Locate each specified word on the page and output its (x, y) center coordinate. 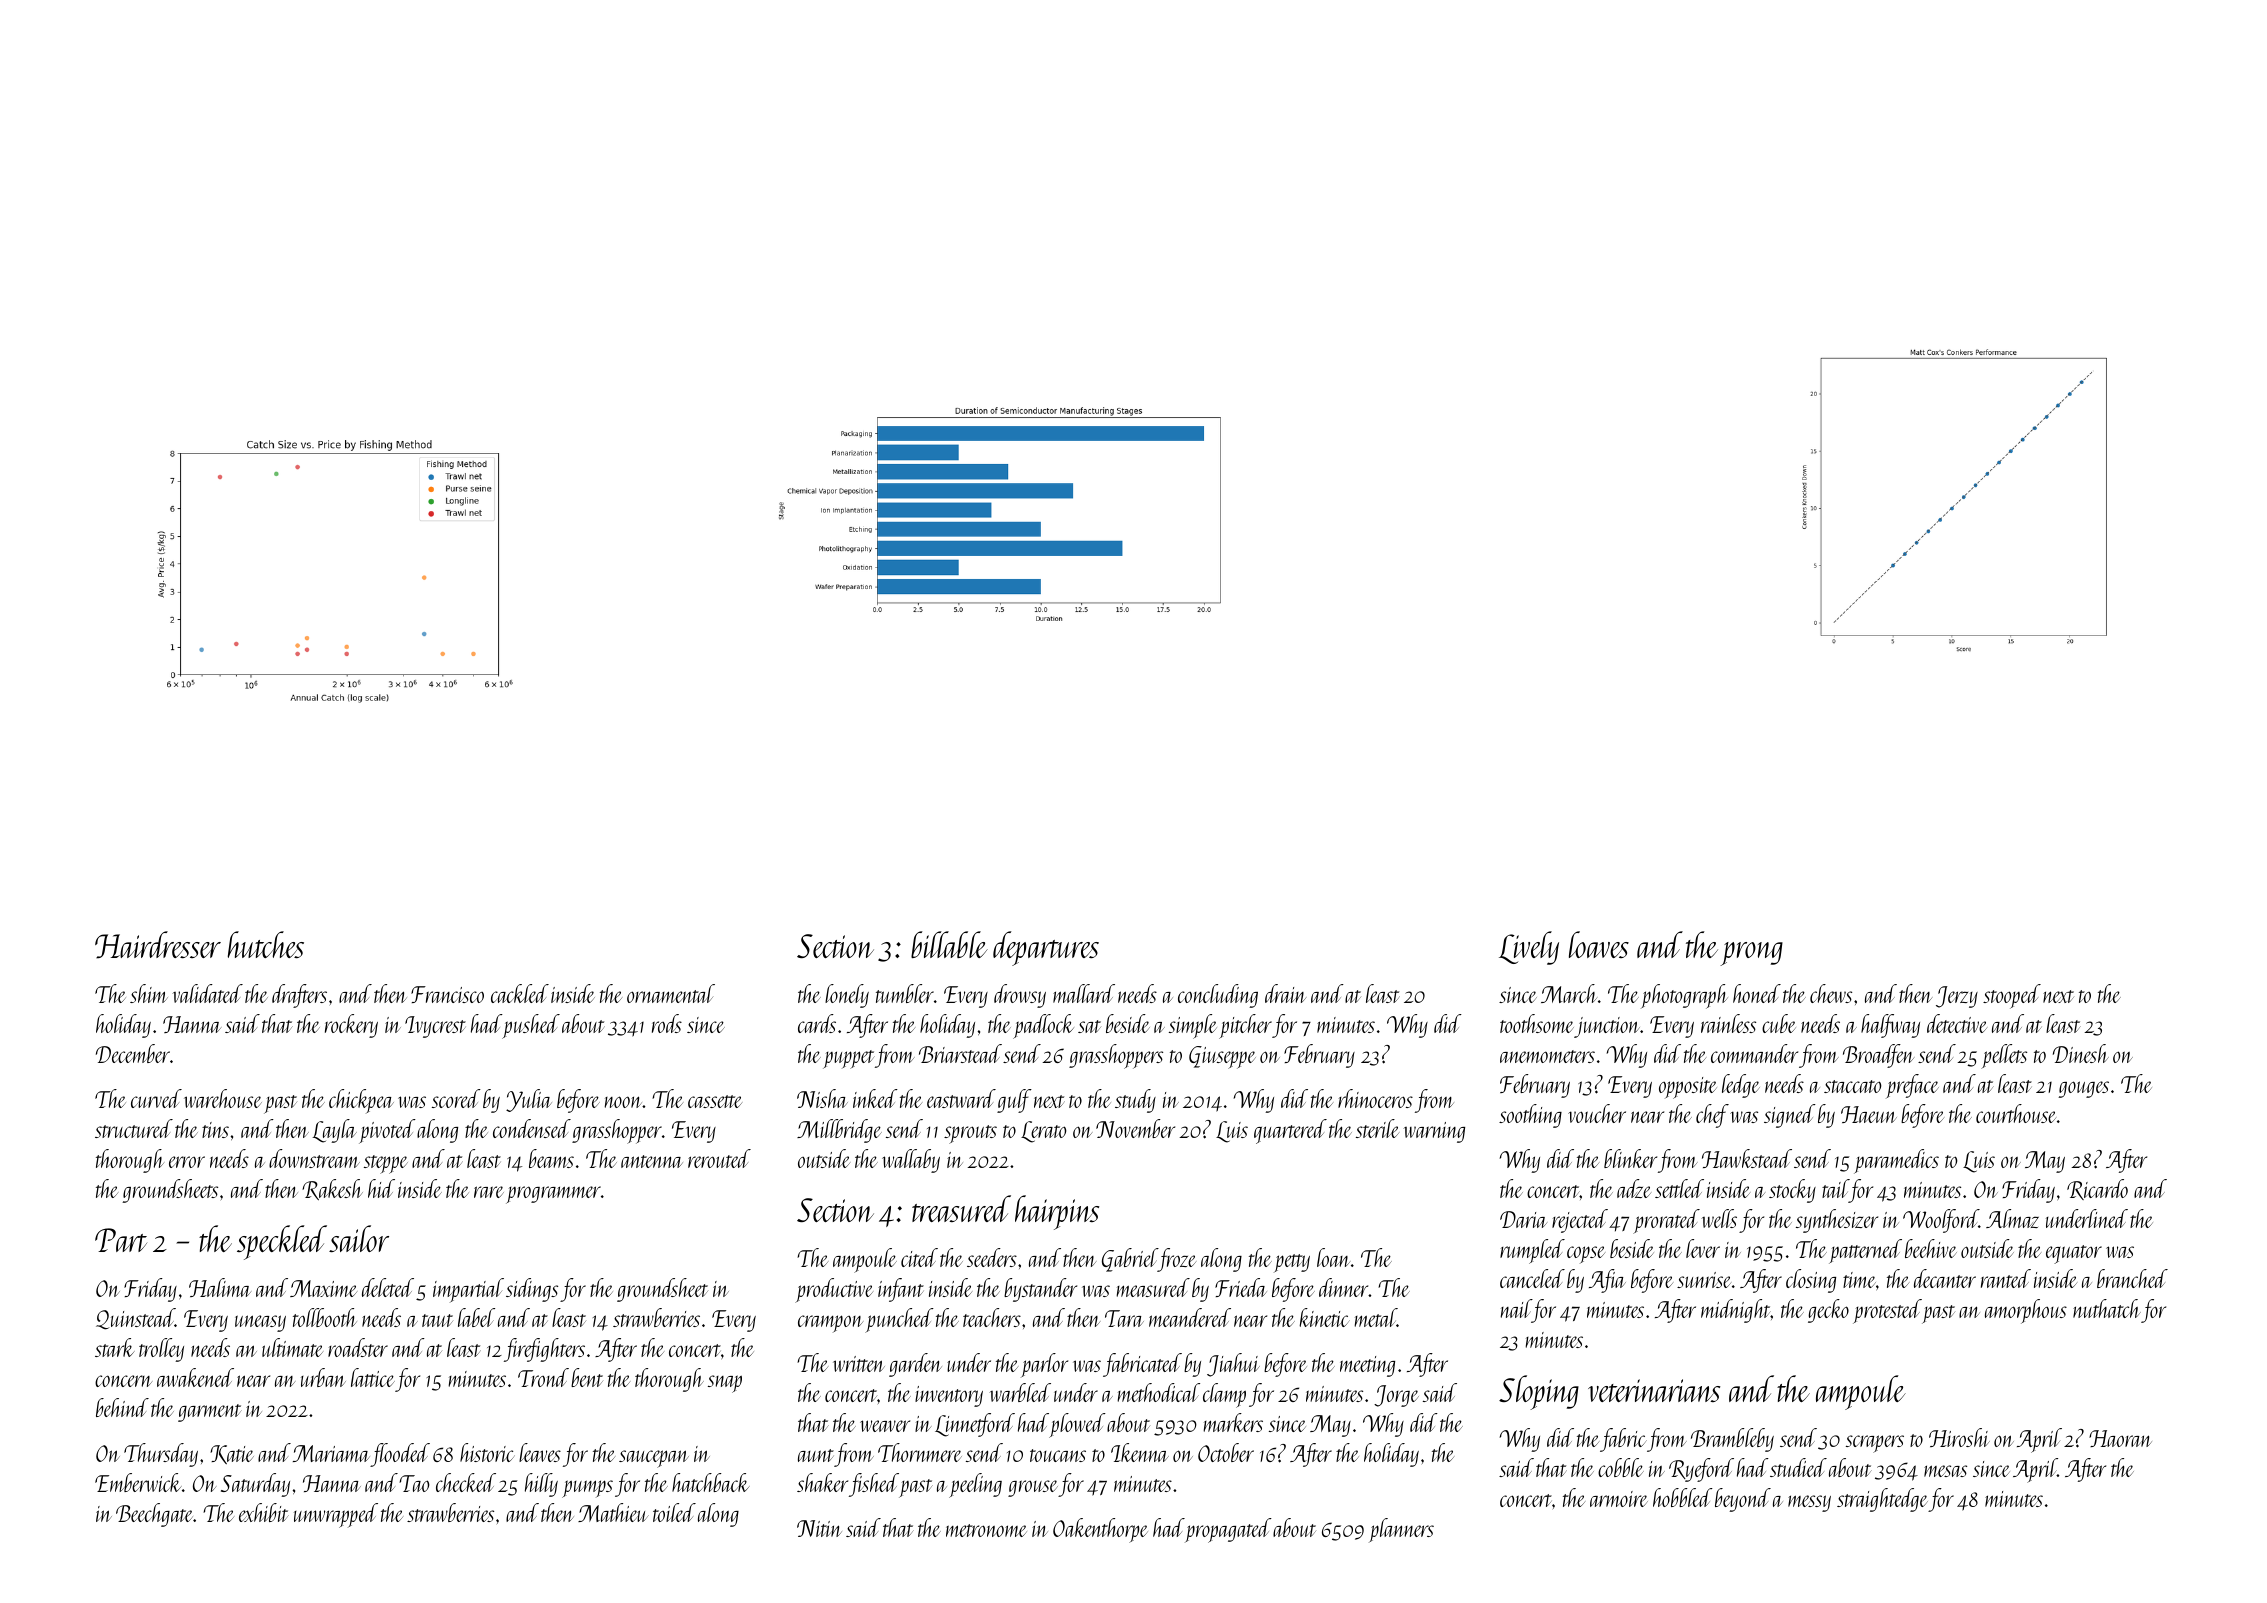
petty (1292, 1263)
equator (2074, 1254)
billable (949, 944)
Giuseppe (1222, 1057)
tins (215, 1130)
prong (1751, 954)
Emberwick (138, 1482)
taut (437, 1320)
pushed (531, 1026)
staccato (1852, 1086)
